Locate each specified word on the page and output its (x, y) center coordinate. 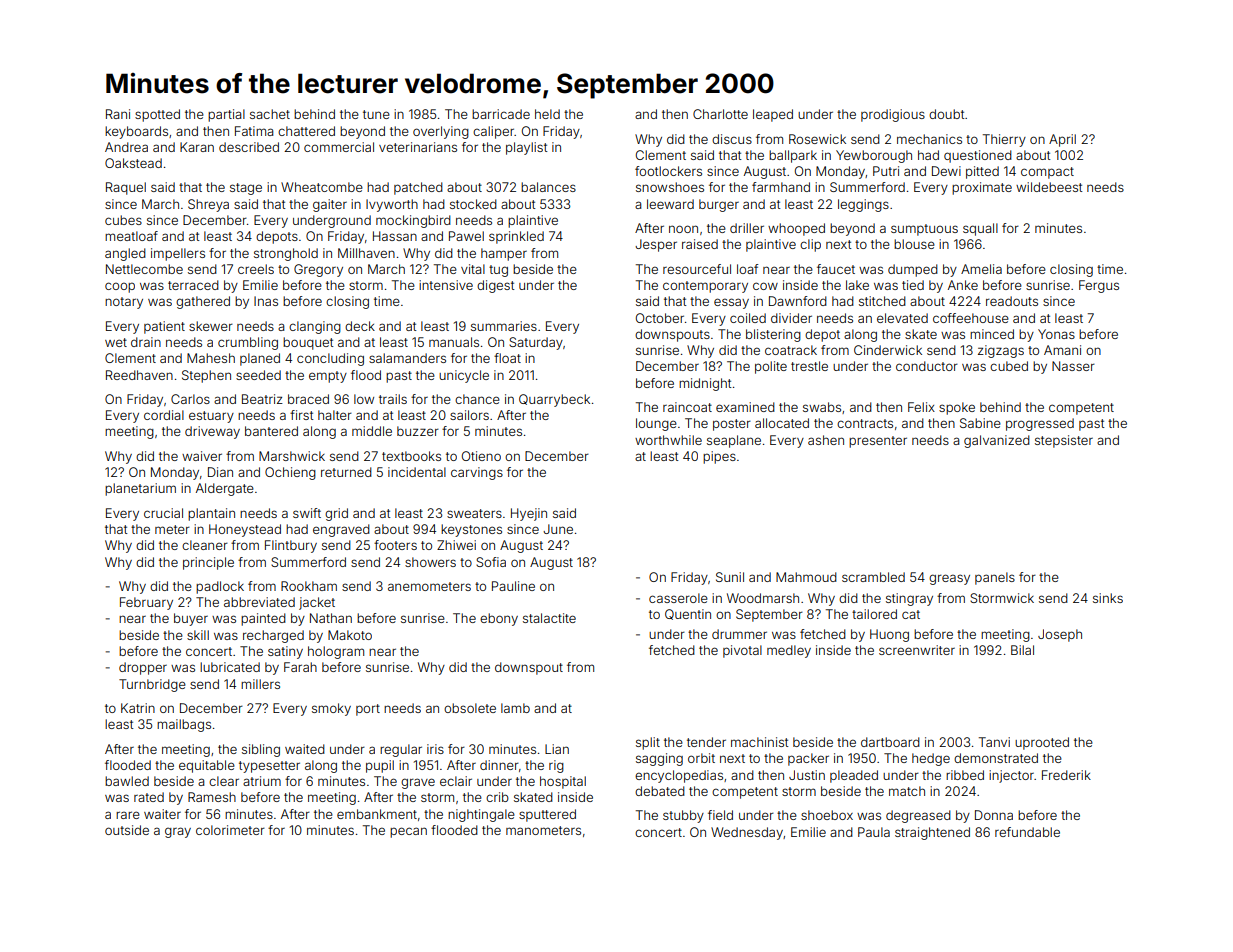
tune (376, 114)
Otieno (481, 456)
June (558, 529)
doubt (947, 114)
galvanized (997, 441)
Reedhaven (139, 375)
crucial (163, 513)
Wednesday (747, 833)
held (547, 114)
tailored (874, 614)
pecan (408, 832)
